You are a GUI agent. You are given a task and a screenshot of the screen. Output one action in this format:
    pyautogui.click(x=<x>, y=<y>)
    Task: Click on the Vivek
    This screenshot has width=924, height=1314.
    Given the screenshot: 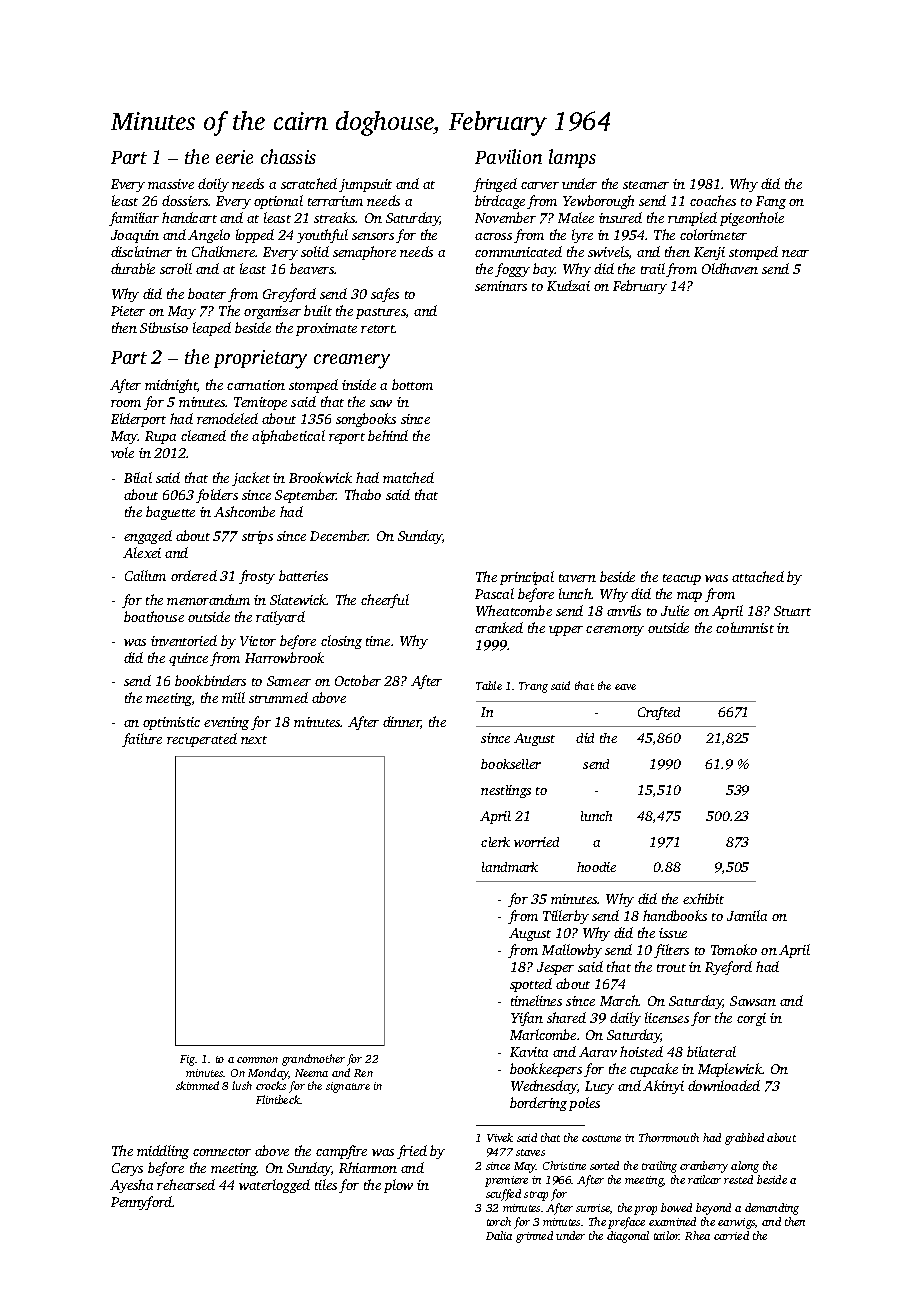 What is the action you would take?
    pyautogui.click(x=500, y=1137)
